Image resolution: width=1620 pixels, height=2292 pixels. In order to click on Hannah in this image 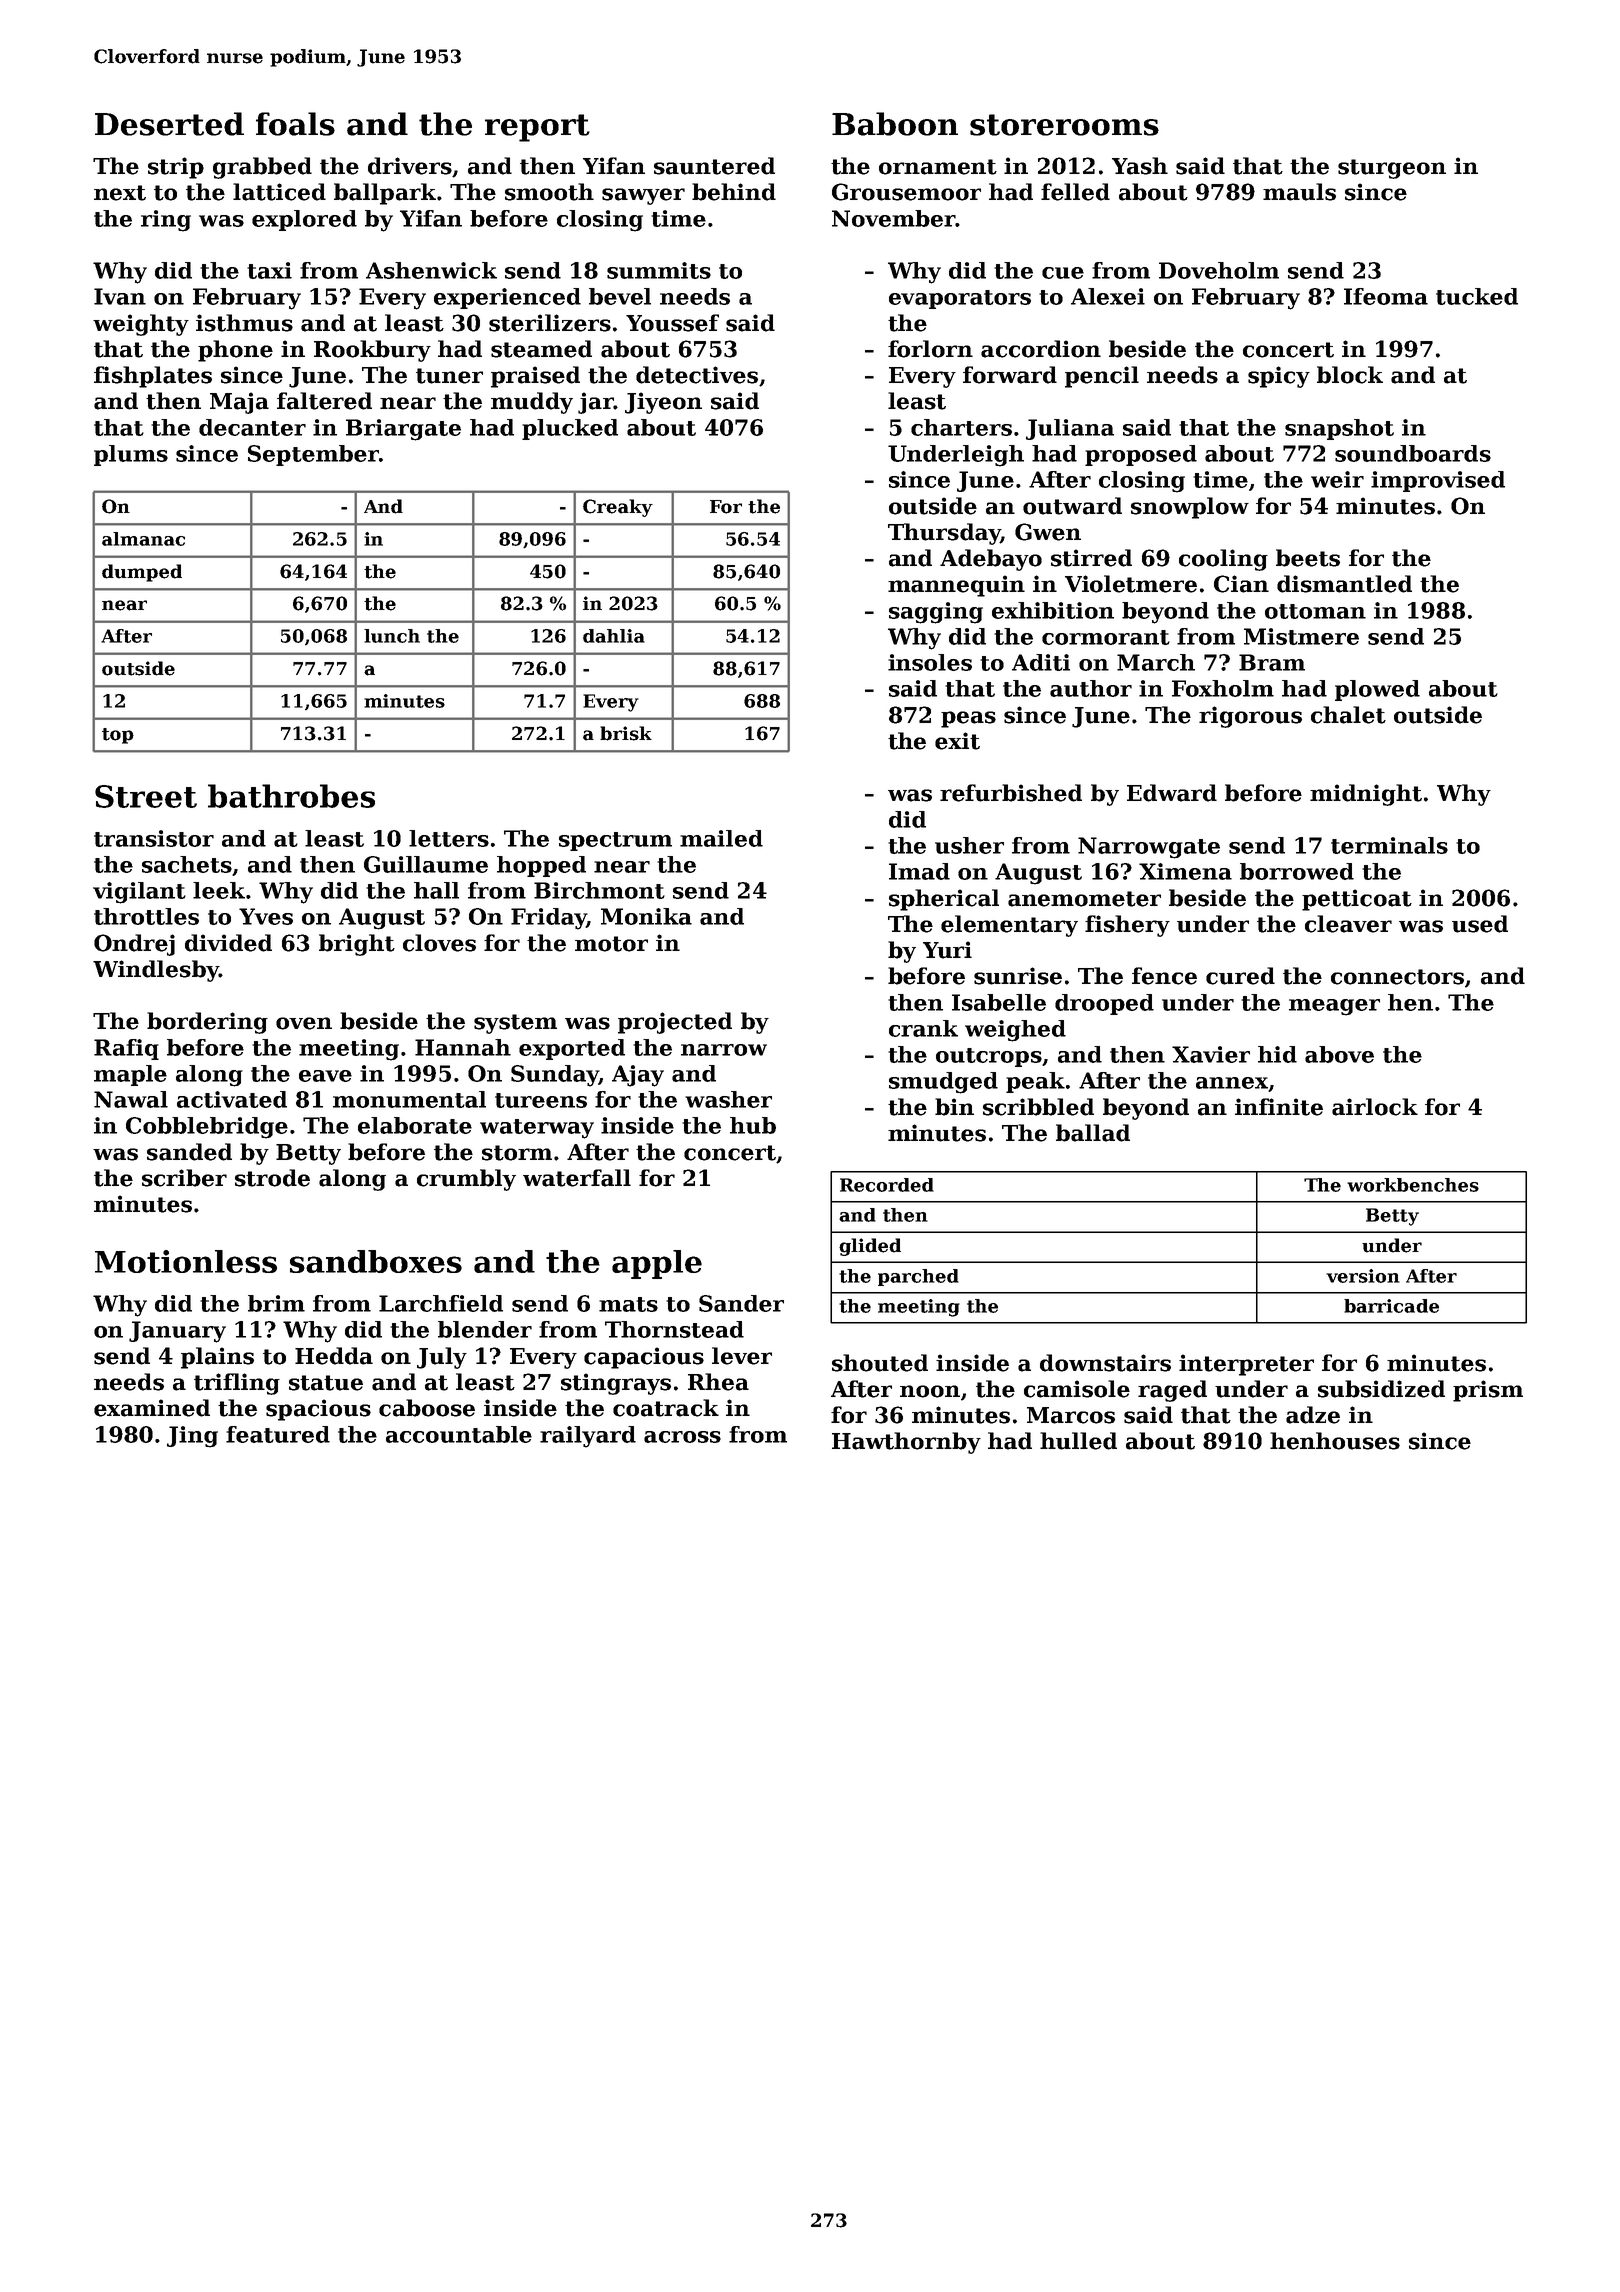, I will do `click(463, 1047)`.
